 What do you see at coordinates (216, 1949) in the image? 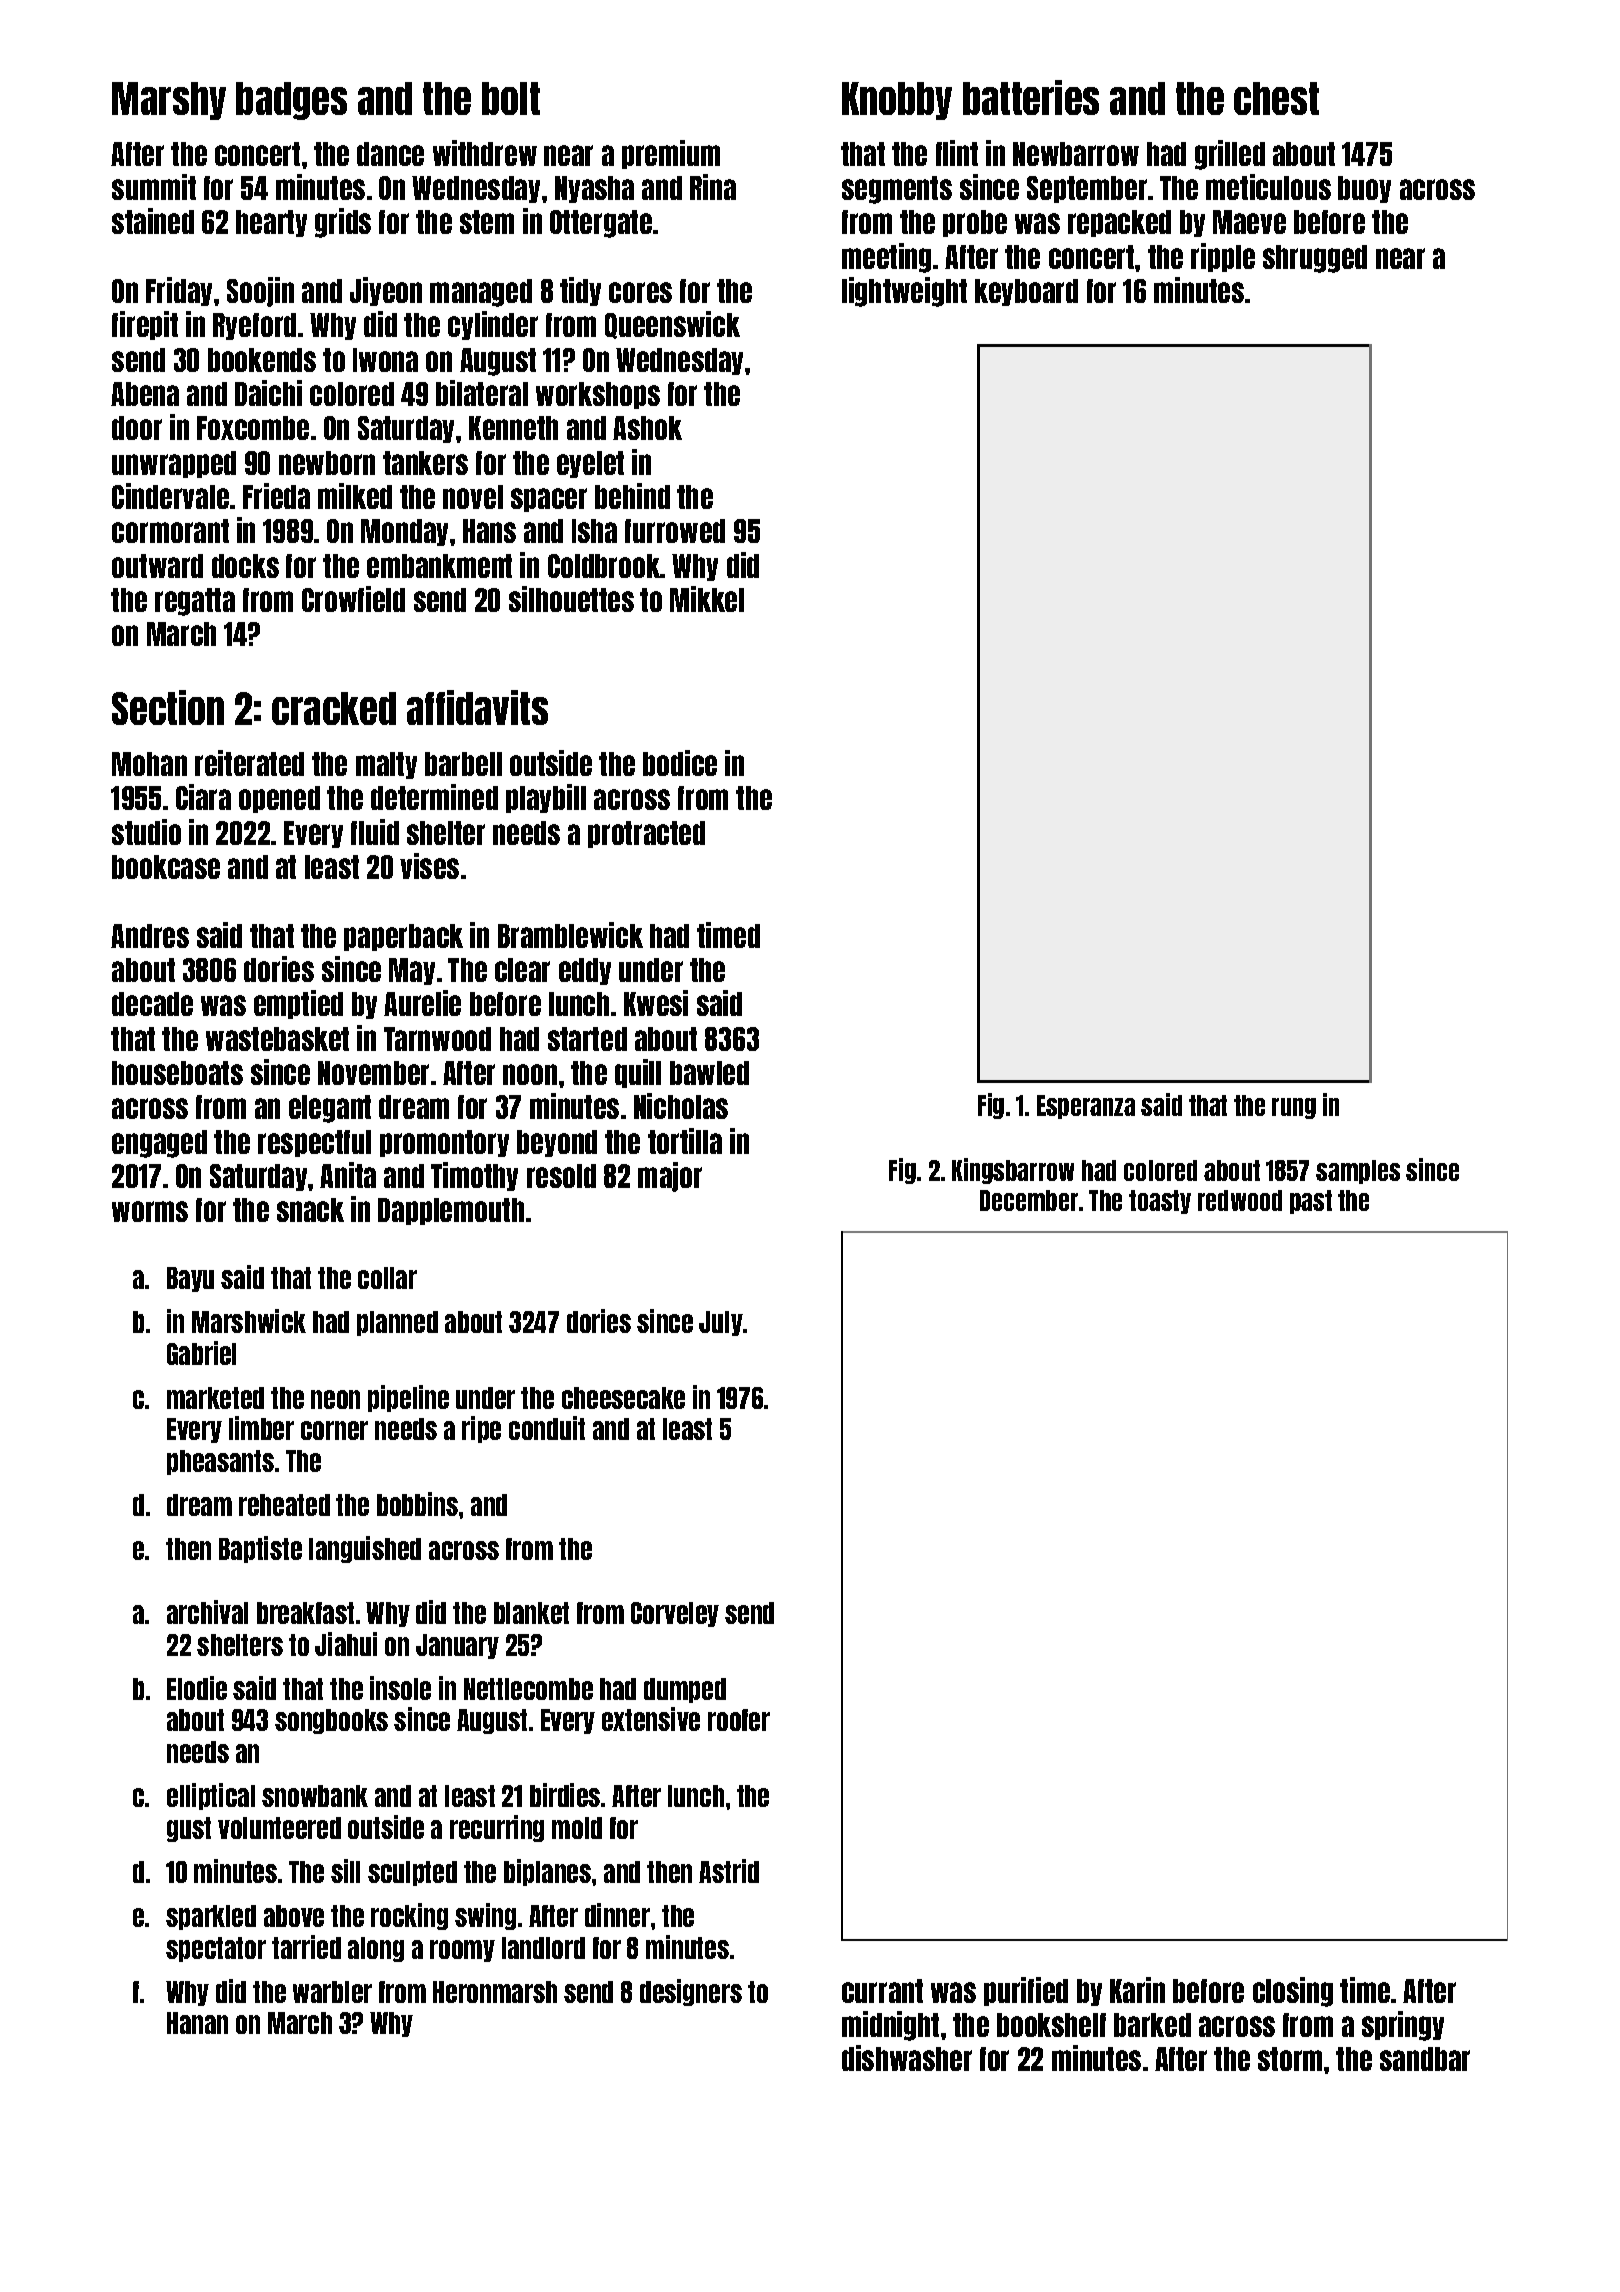
I see `spectator` at bounding box center [216, 1949].
